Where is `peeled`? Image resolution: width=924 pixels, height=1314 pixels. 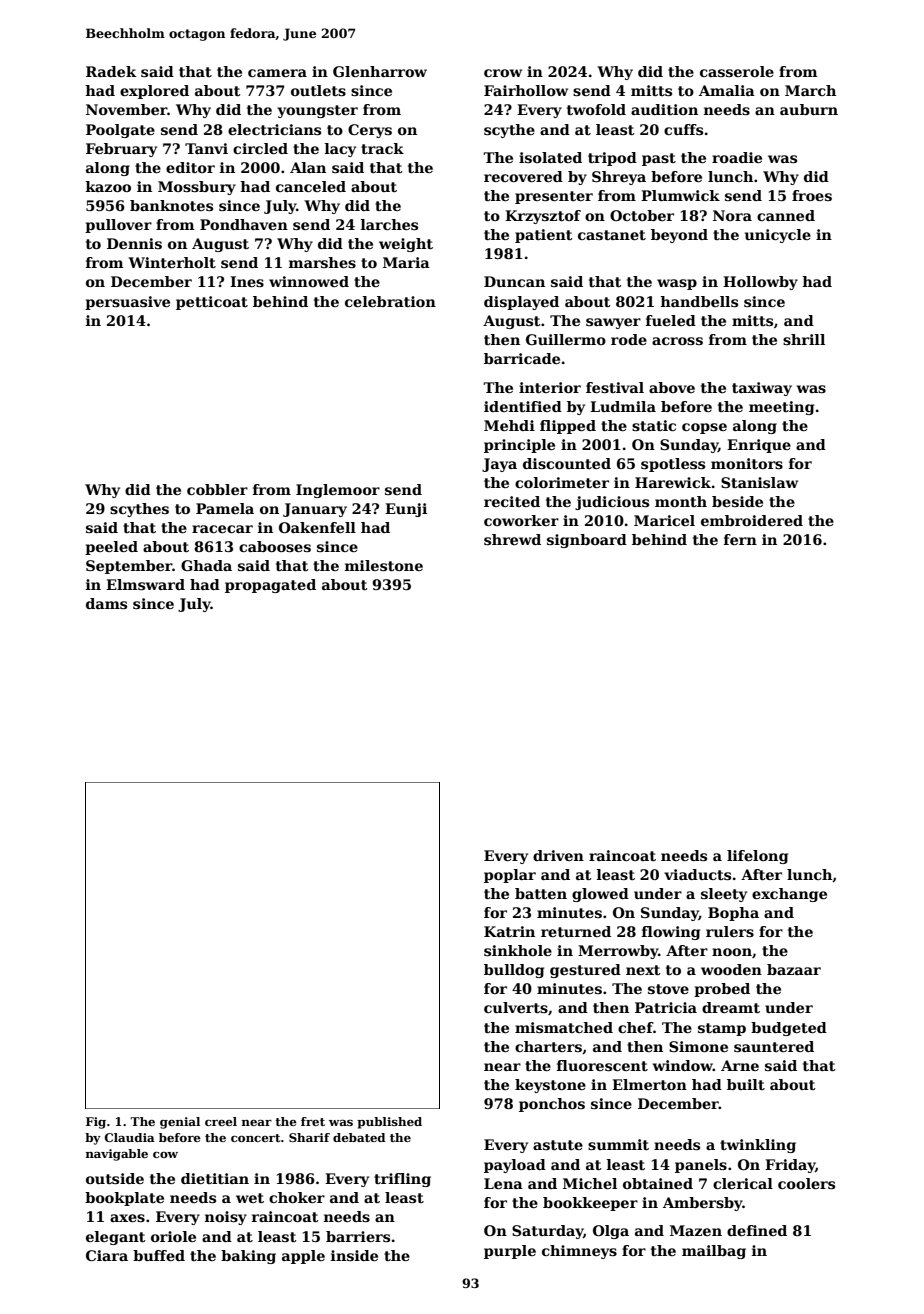 peeled is located at coordinates (111, 548).
